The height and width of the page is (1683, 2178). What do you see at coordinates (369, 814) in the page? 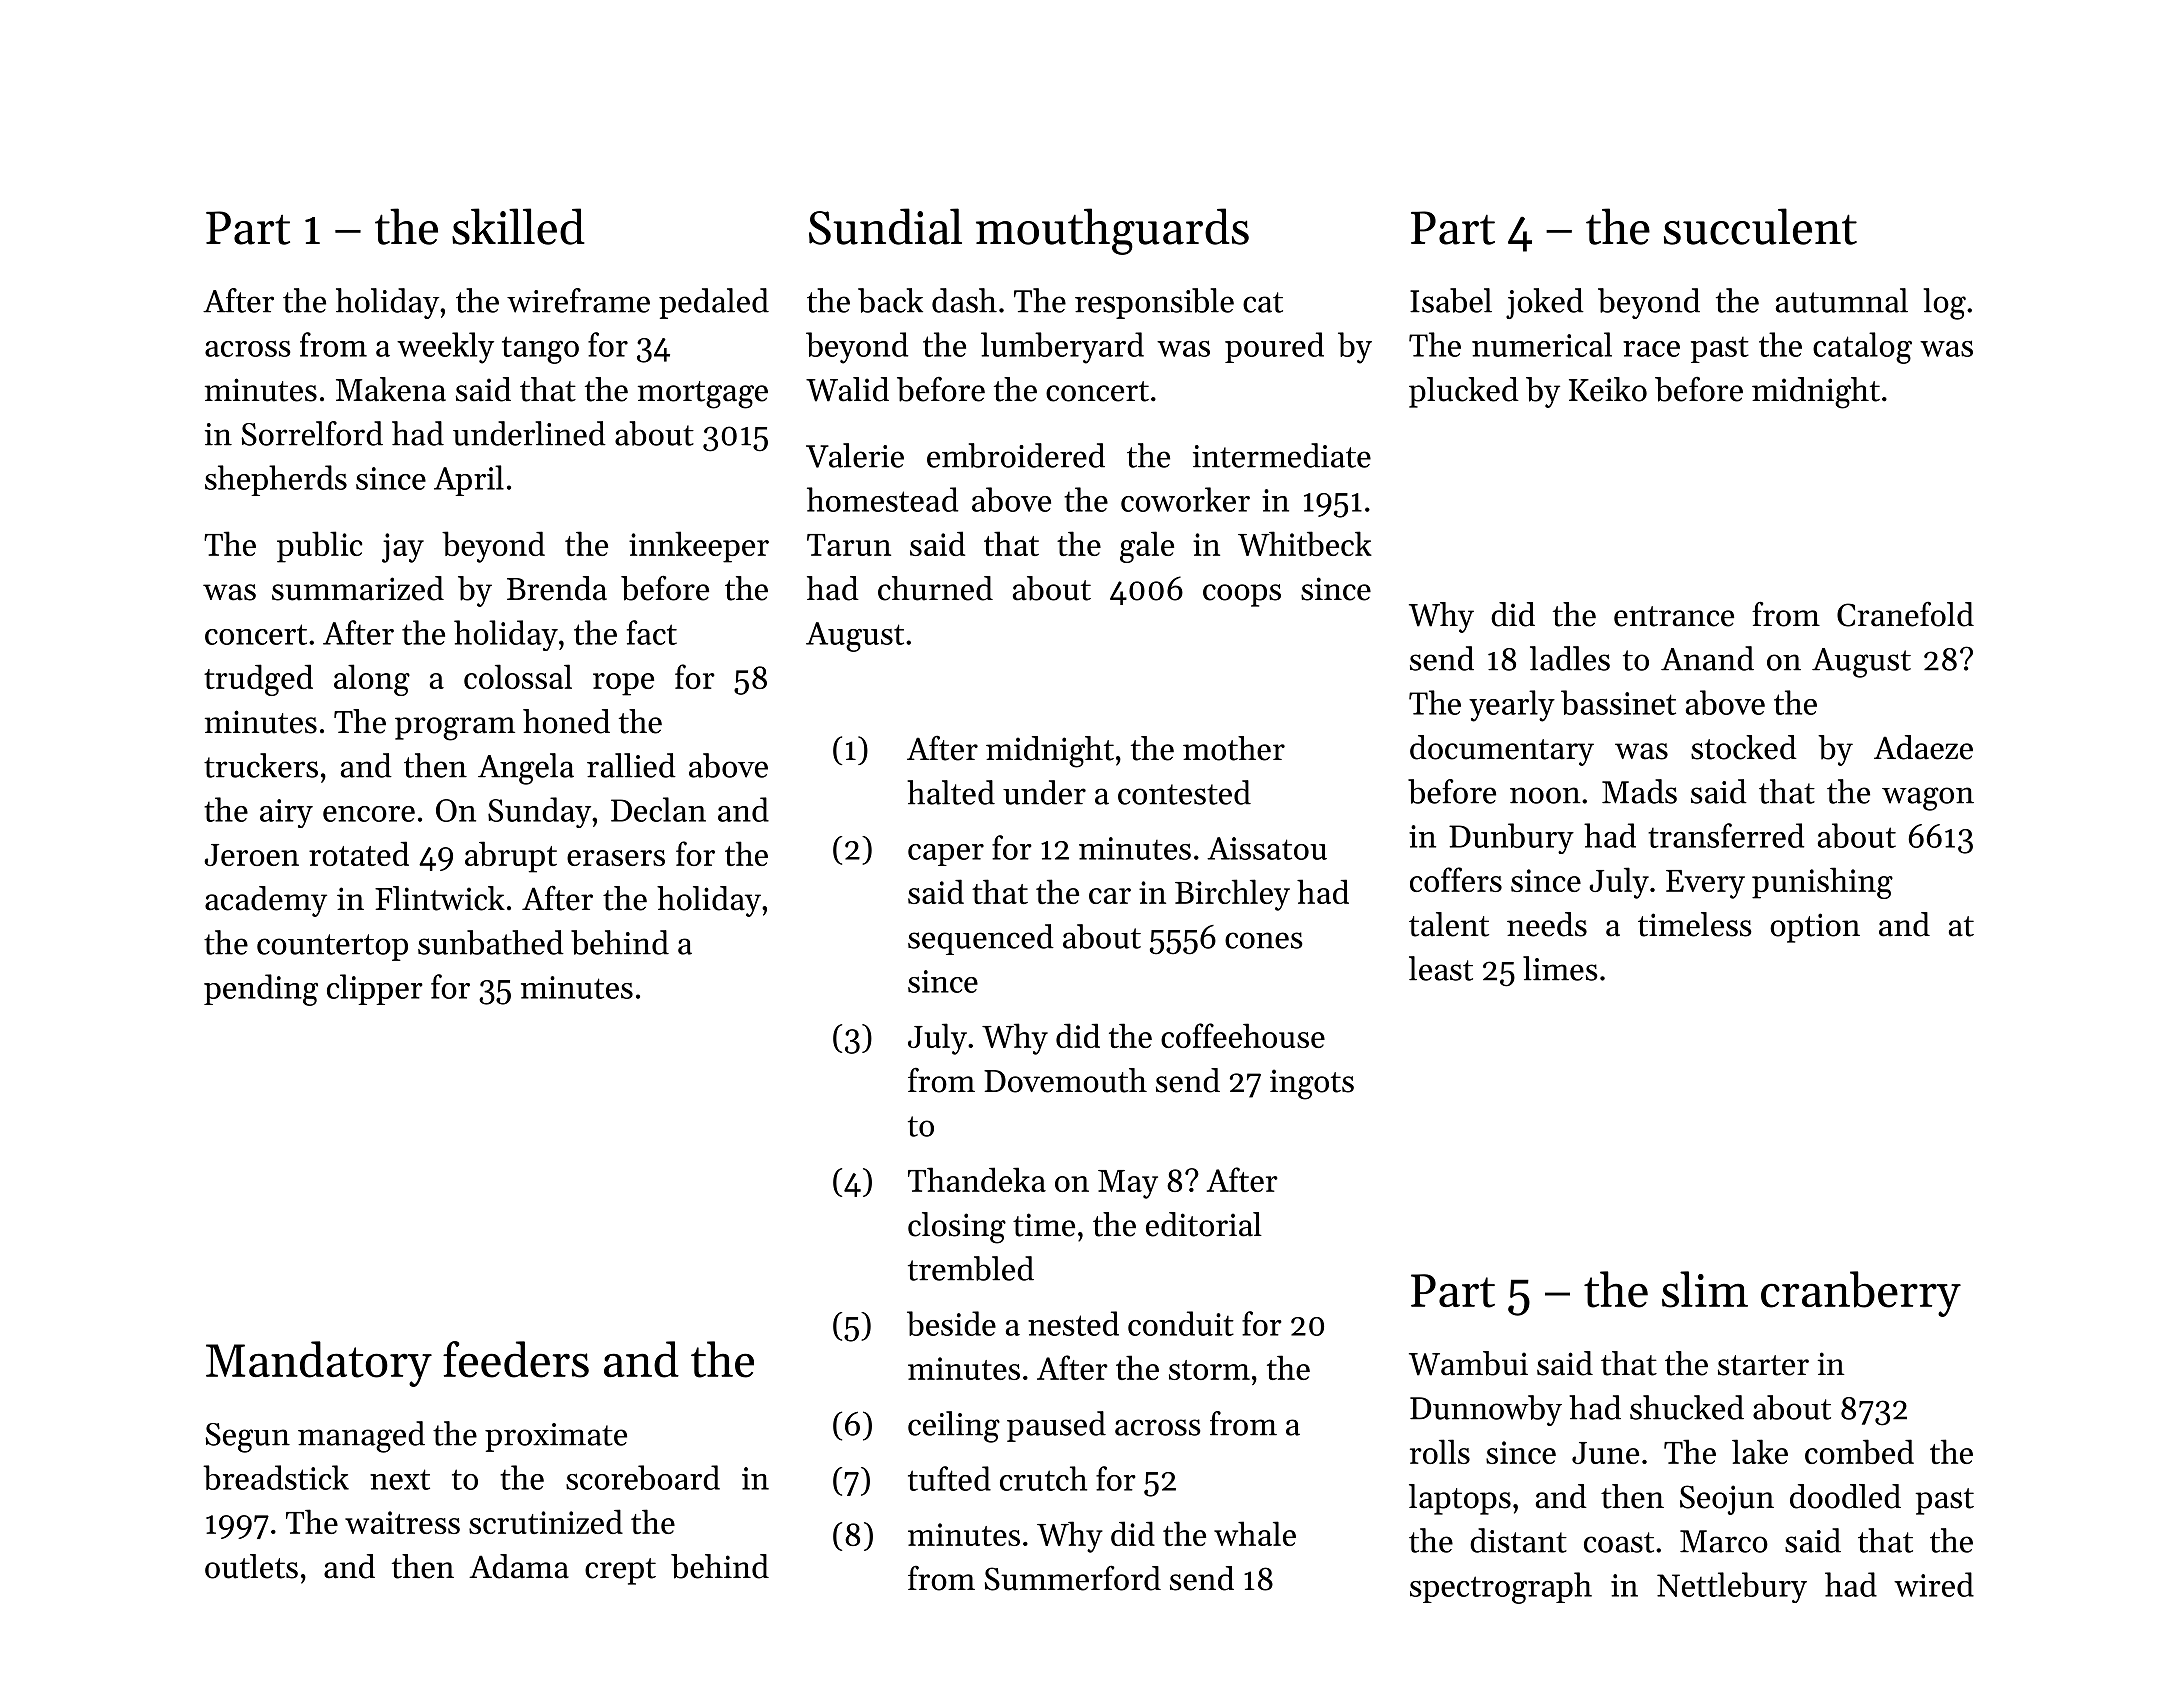
I see `encore` at bounding box center [369, 814].
